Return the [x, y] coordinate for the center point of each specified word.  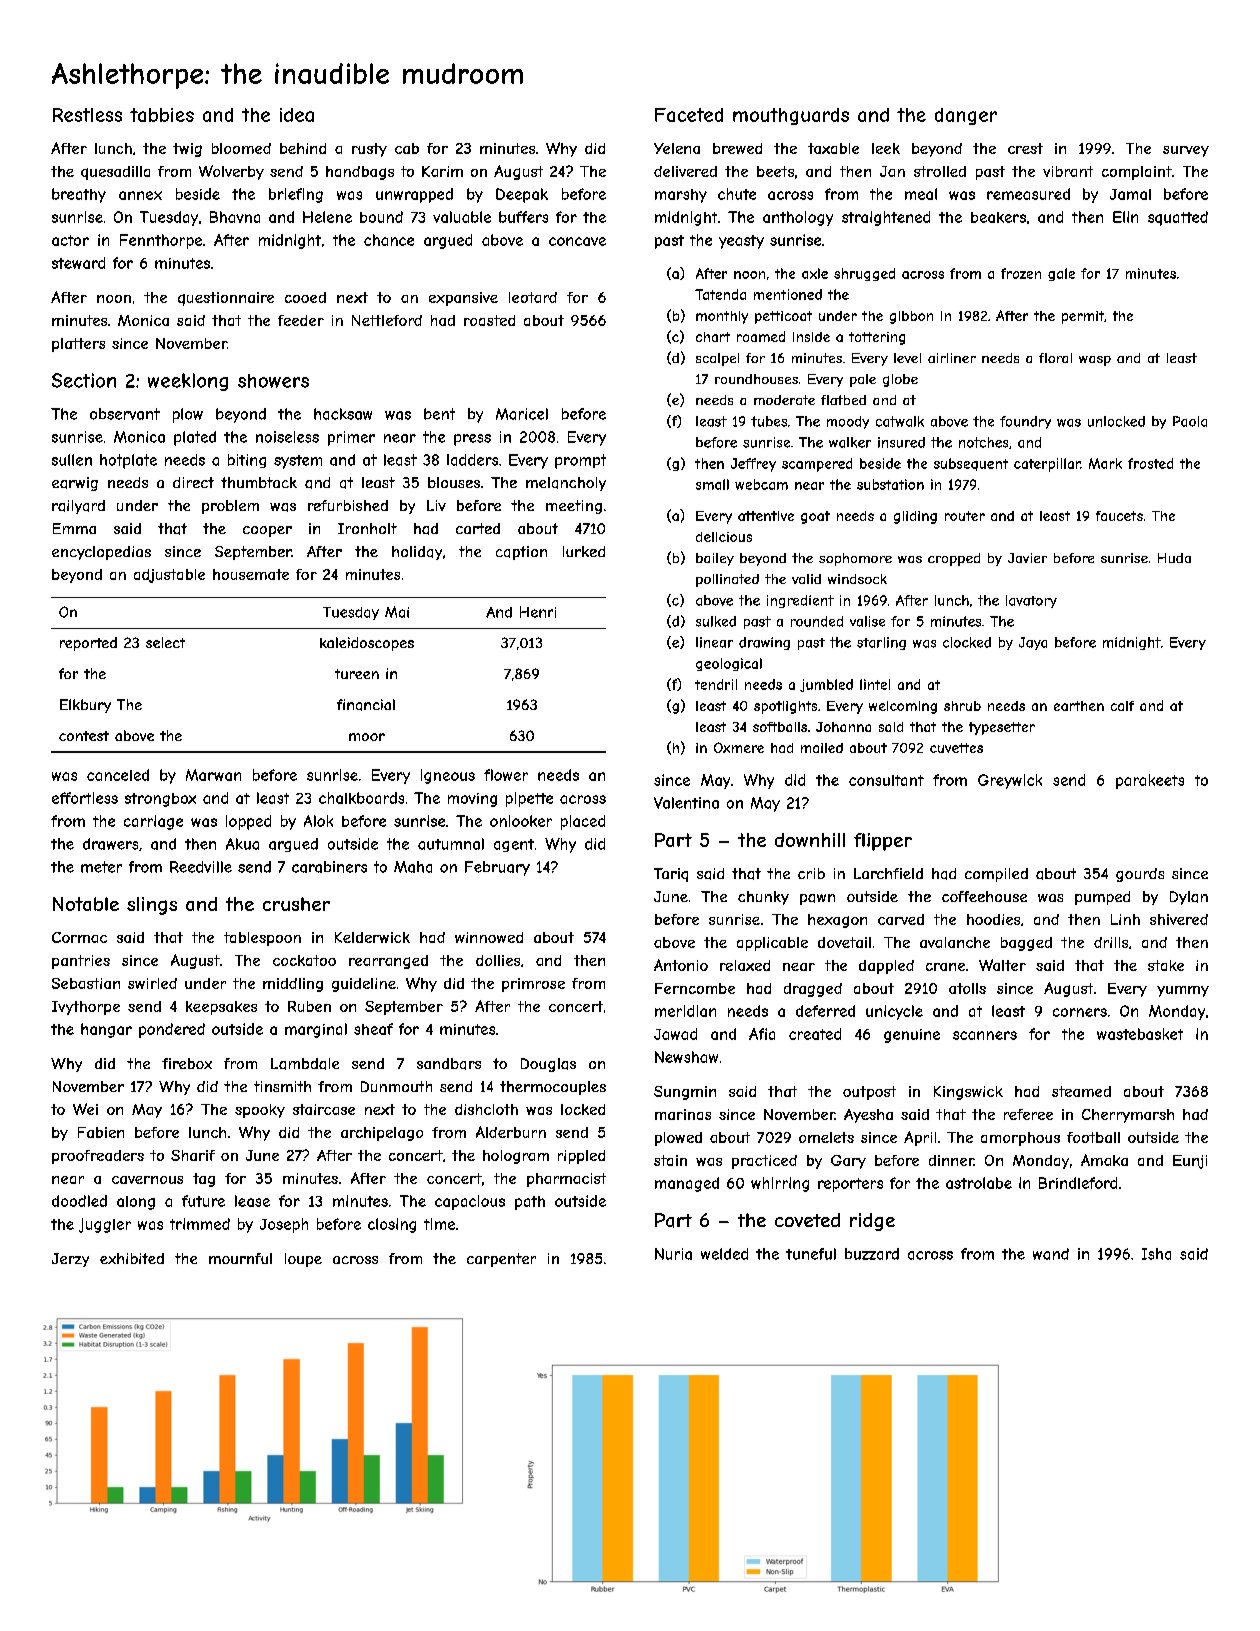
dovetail [844, 942]
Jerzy [70, 1260]
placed [583, 822]
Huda [1174, 558]
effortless [85, 798]
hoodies [993, 919]
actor [70, 240]
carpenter [501, 1260]
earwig [75, 484]
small [712, 484]
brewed [737, 148]
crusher [296, 904]
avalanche [955, 942]
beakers [998, 217]
